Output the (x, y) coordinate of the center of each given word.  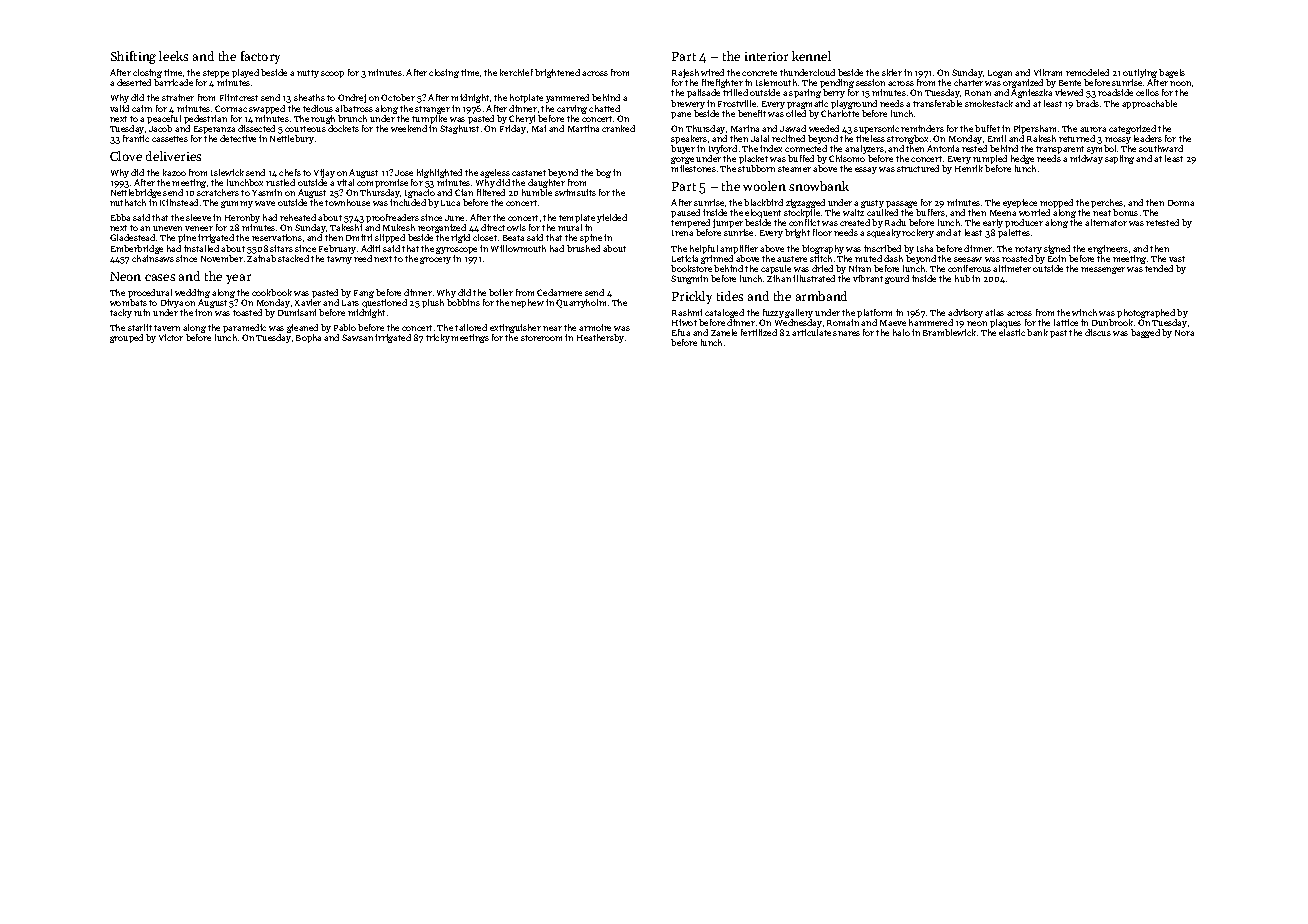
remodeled (1087, 72)
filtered (491, 192)
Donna (1181, 203)
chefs (290, 172)
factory (260, 57)
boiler (501, 292)
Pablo (345, 327)
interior (766, 56)
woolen (764, 186)
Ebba (120, 217)
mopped (1056, 203)
